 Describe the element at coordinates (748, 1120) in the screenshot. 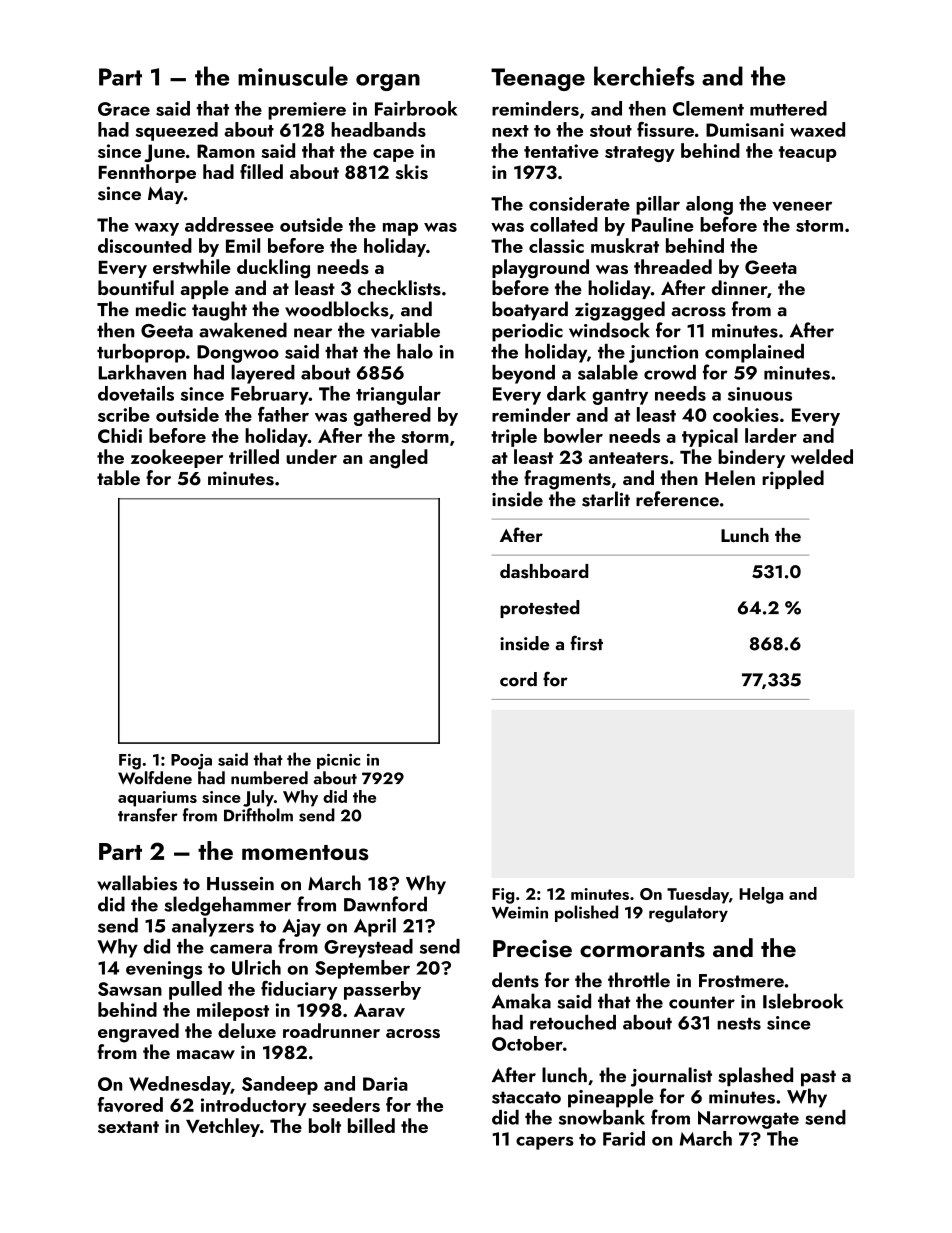

I see `Narrowgate` at that location.
